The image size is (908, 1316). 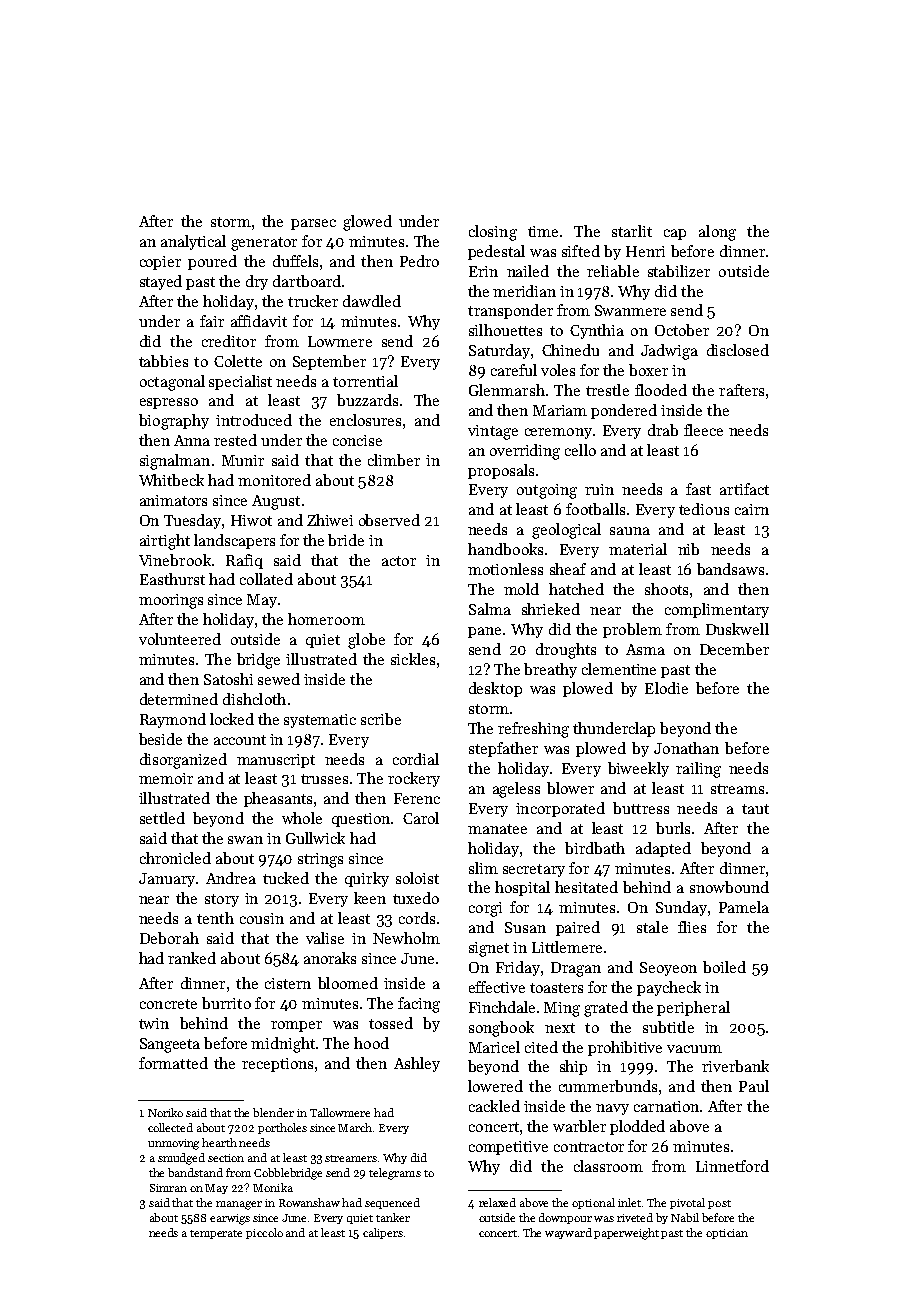 I want to click on Simran, so click(x=168, y=1188).
